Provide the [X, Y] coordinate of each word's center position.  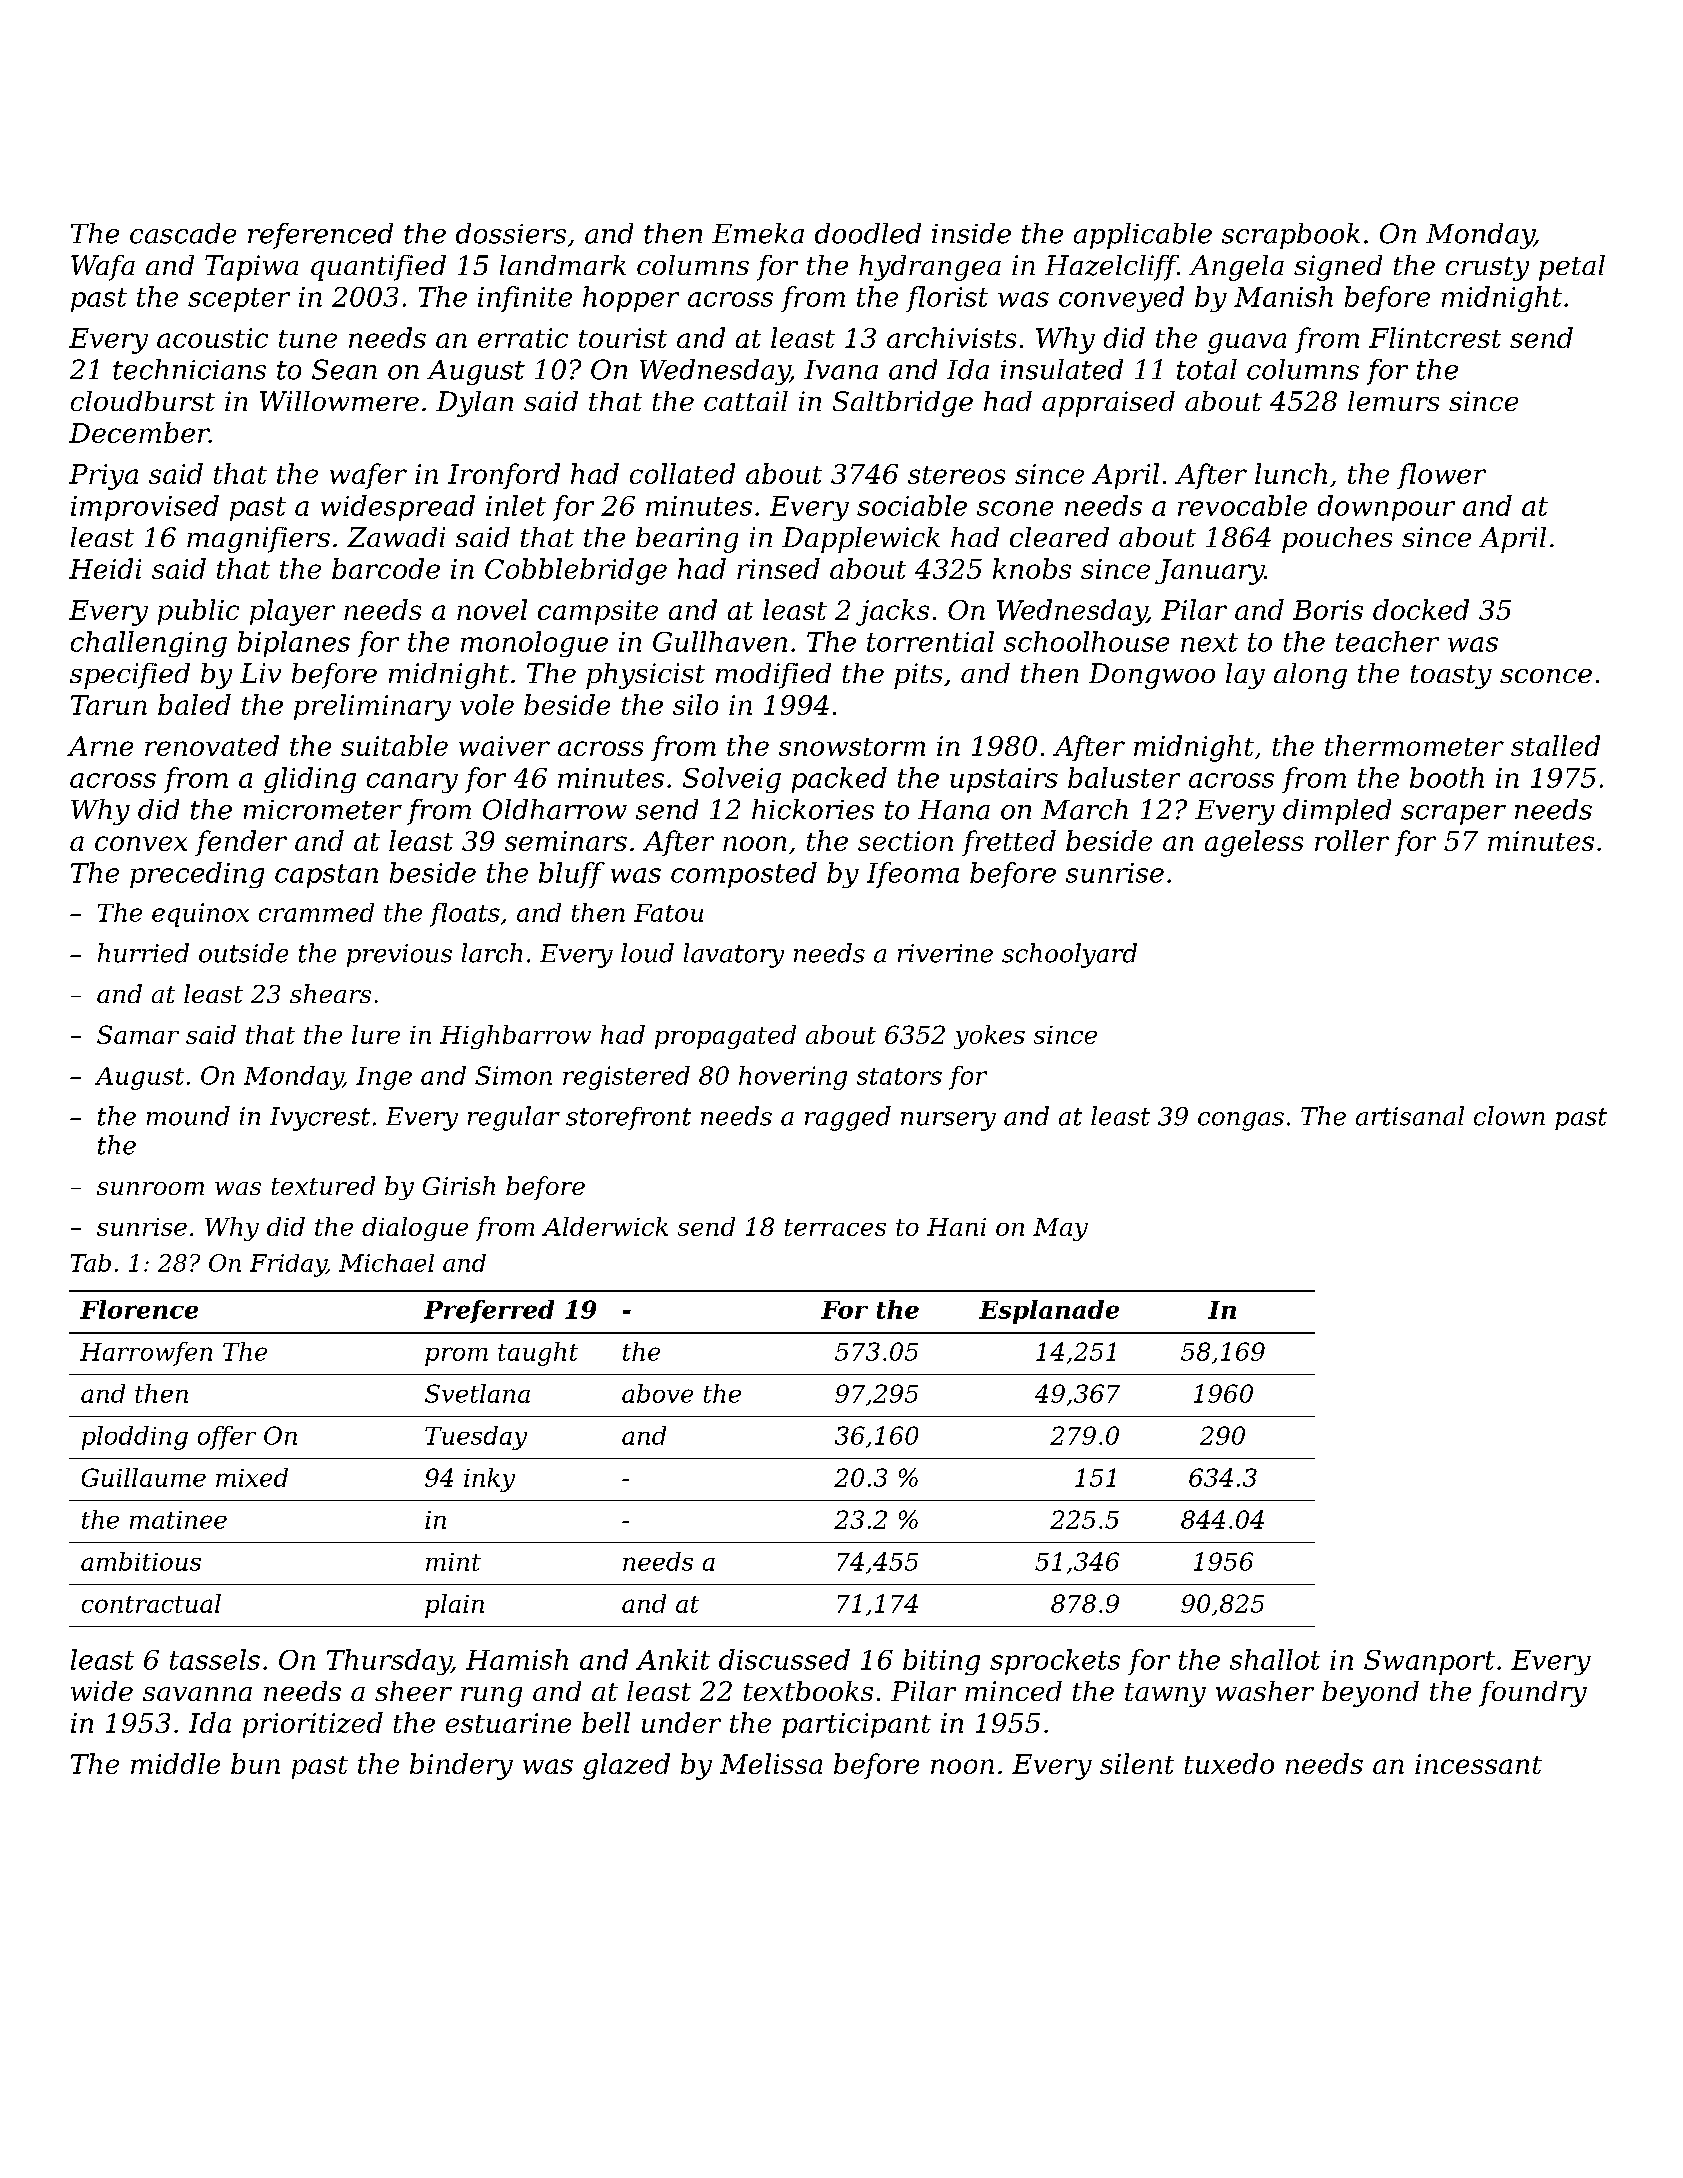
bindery [461, 1766]
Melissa [771, 1763]
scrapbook [1291, 236]
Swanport [1429, 1662]
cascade [183, 233]
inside [971, 233]
